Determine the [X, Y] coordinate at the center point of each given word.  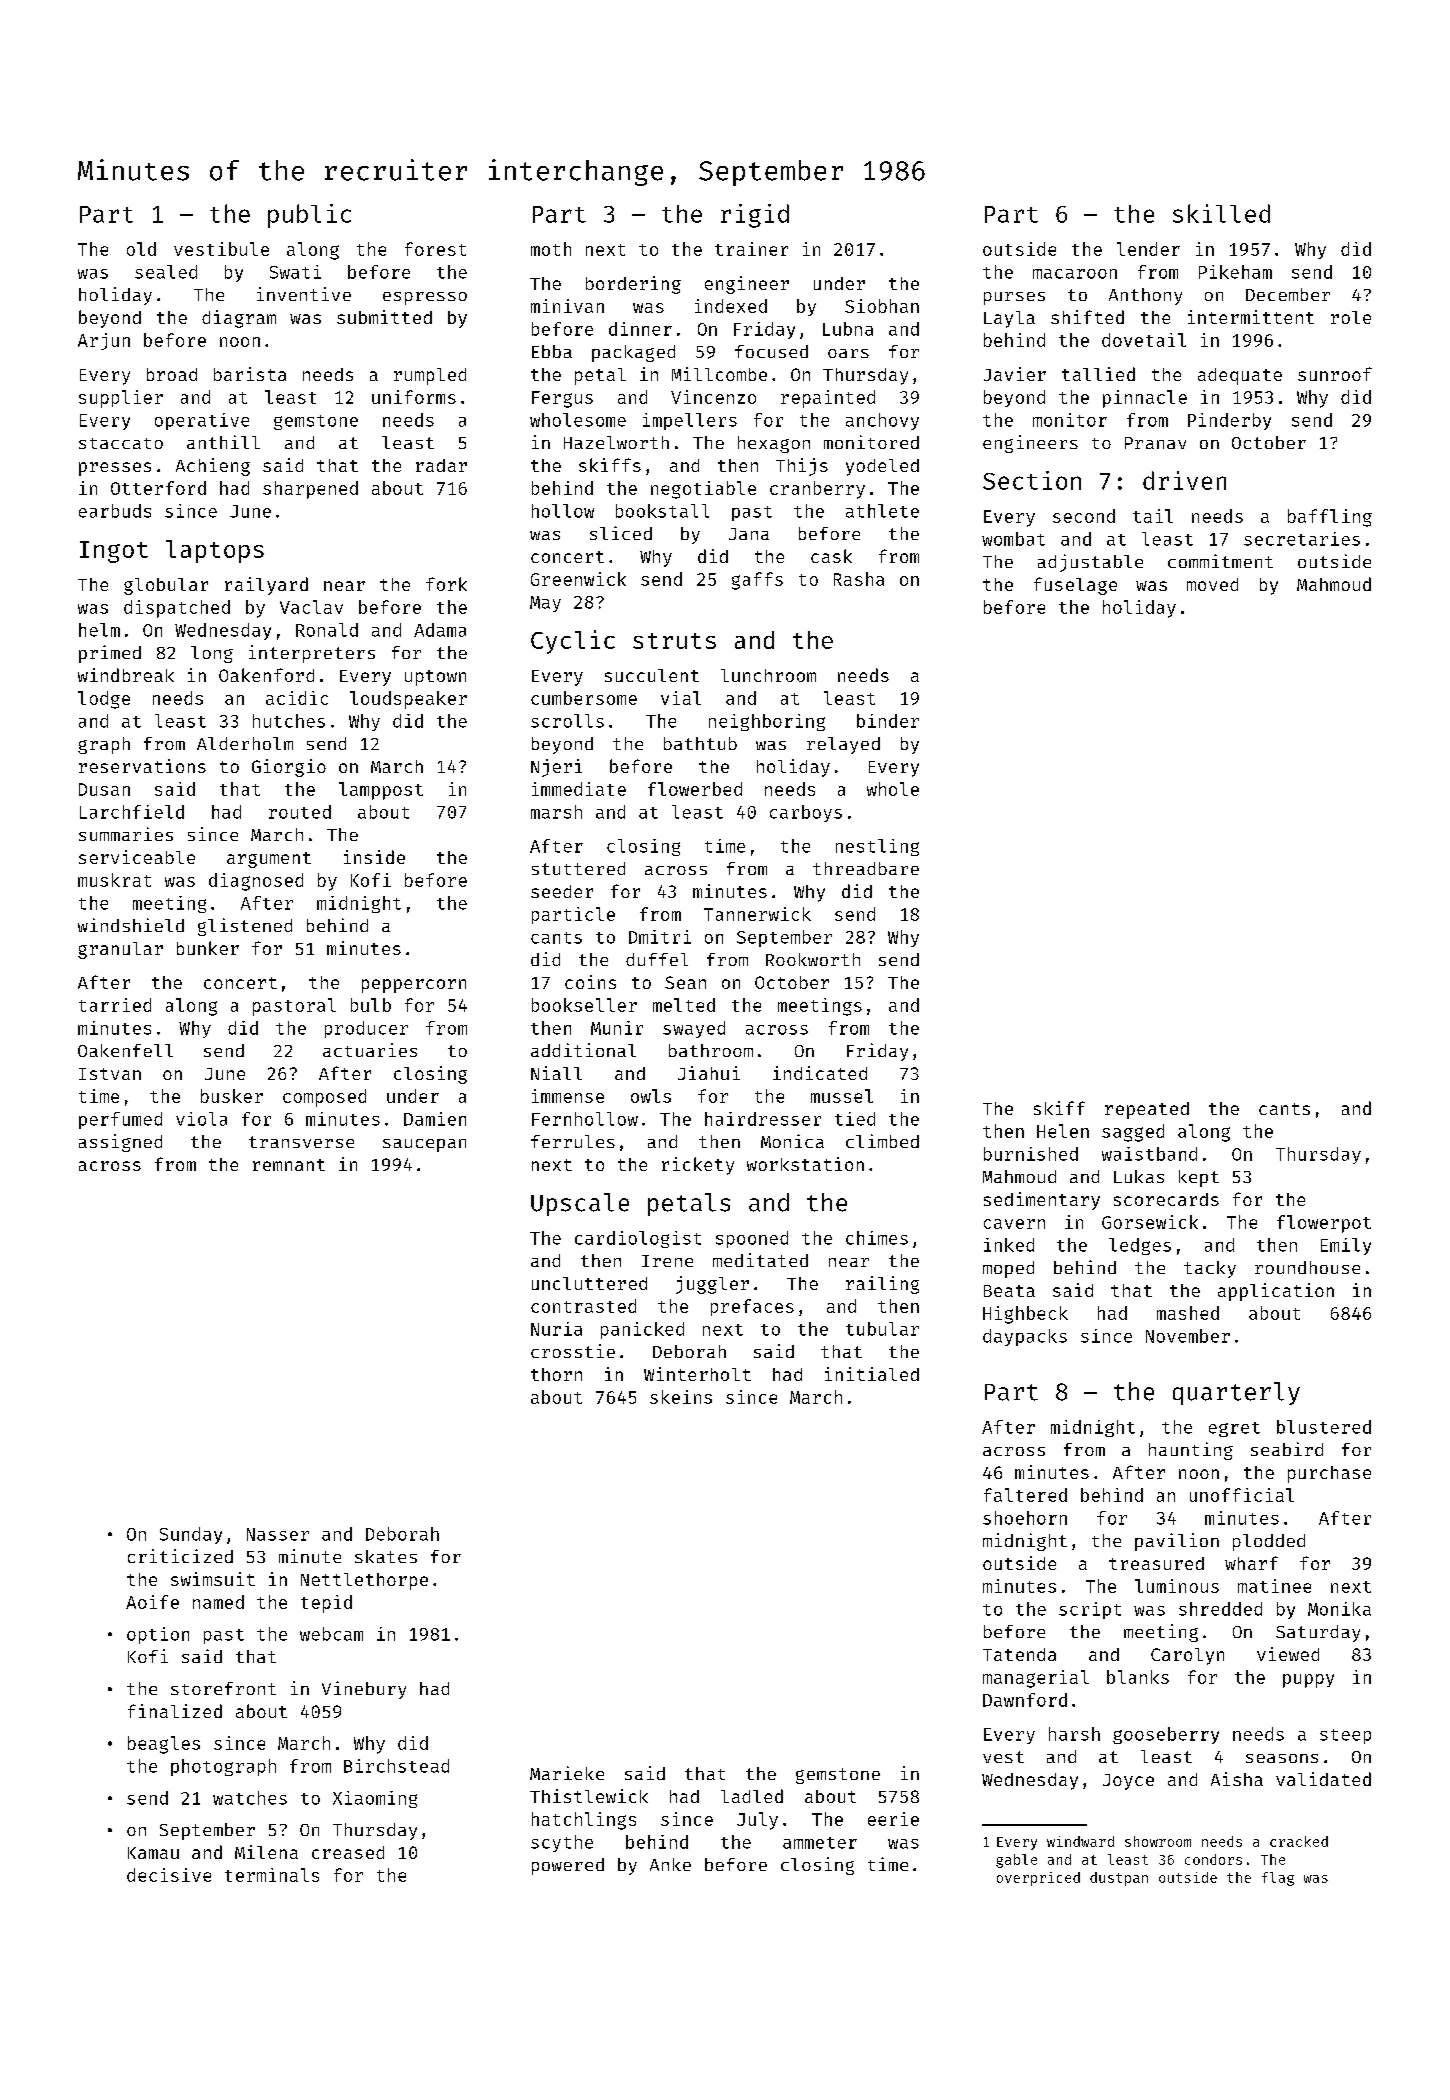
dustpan [1119, 1879]
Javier [1015, 374]
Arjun [104, 341]
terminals [272, 1875]
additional [583, 1050]
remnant [289, 1165]
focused [771, 351]
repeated [1147, 1110]
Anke [670, 1864]
